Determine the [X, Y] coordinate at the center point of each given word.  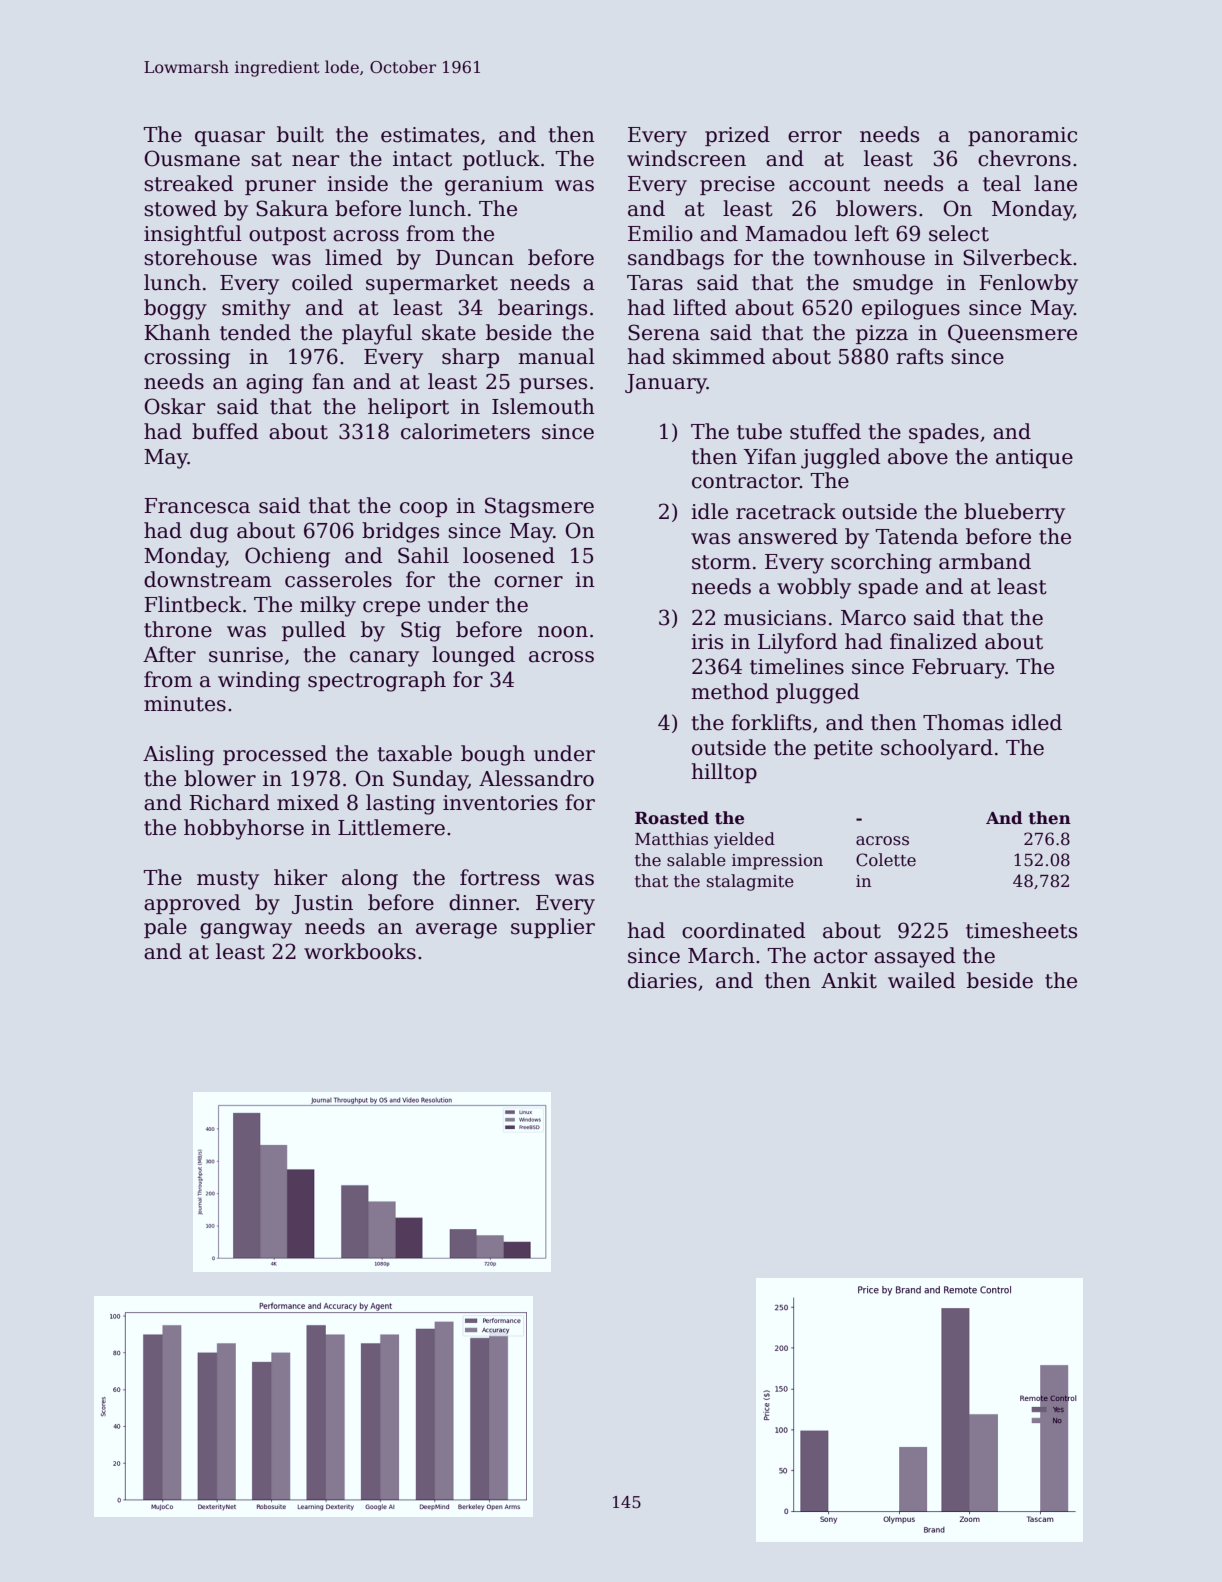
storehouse [200, 257]
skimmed [719, 356]
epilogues [911, 309]
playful [377, 334]
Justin [322, 904]
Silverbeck [1017, 257]
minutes [185, 704]
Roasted [672, 818]
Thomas [963, 722]
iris [707, 642]
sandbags [676, 259]
